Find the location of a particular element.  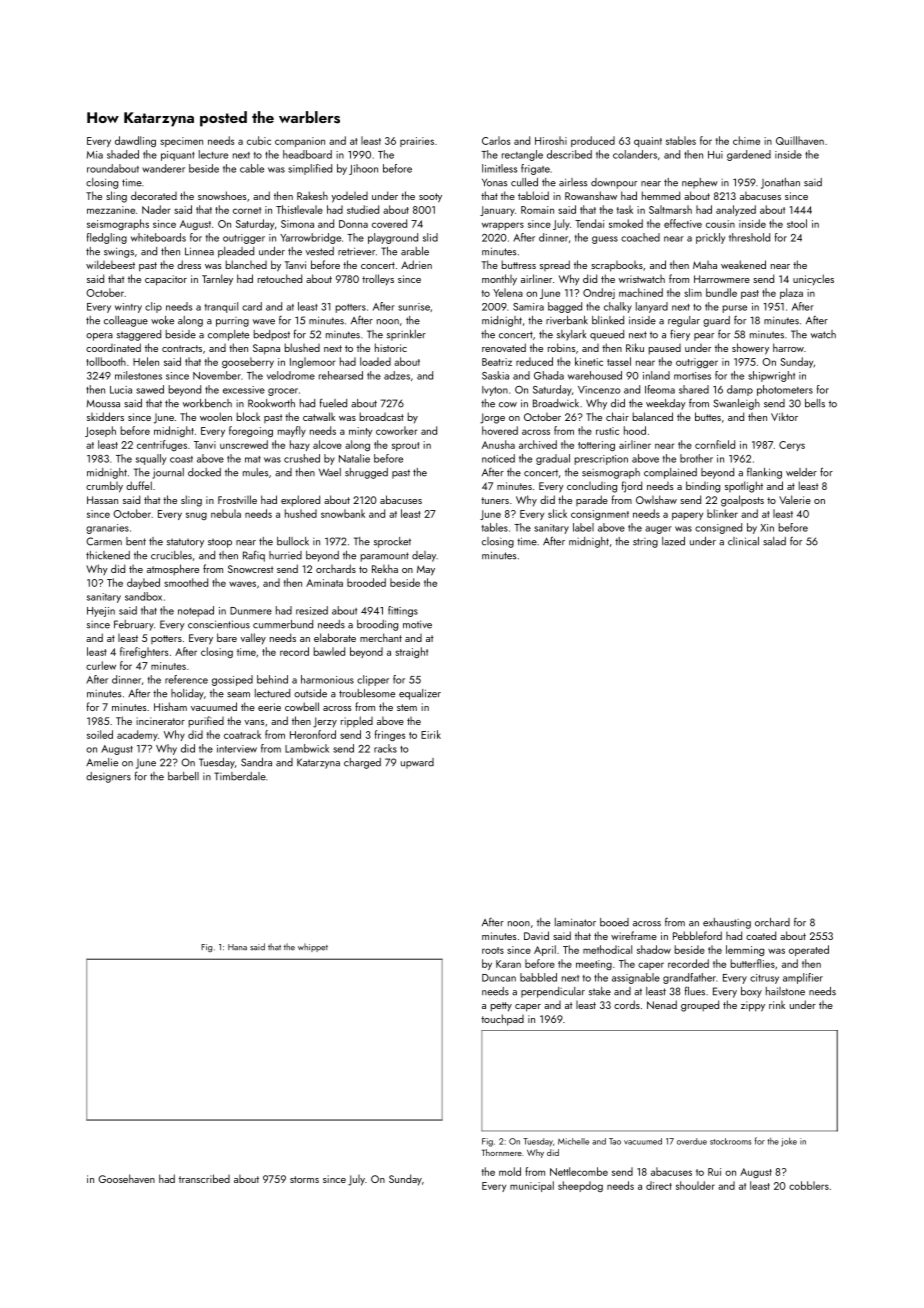

salad is located at coordinates (774, 541).
